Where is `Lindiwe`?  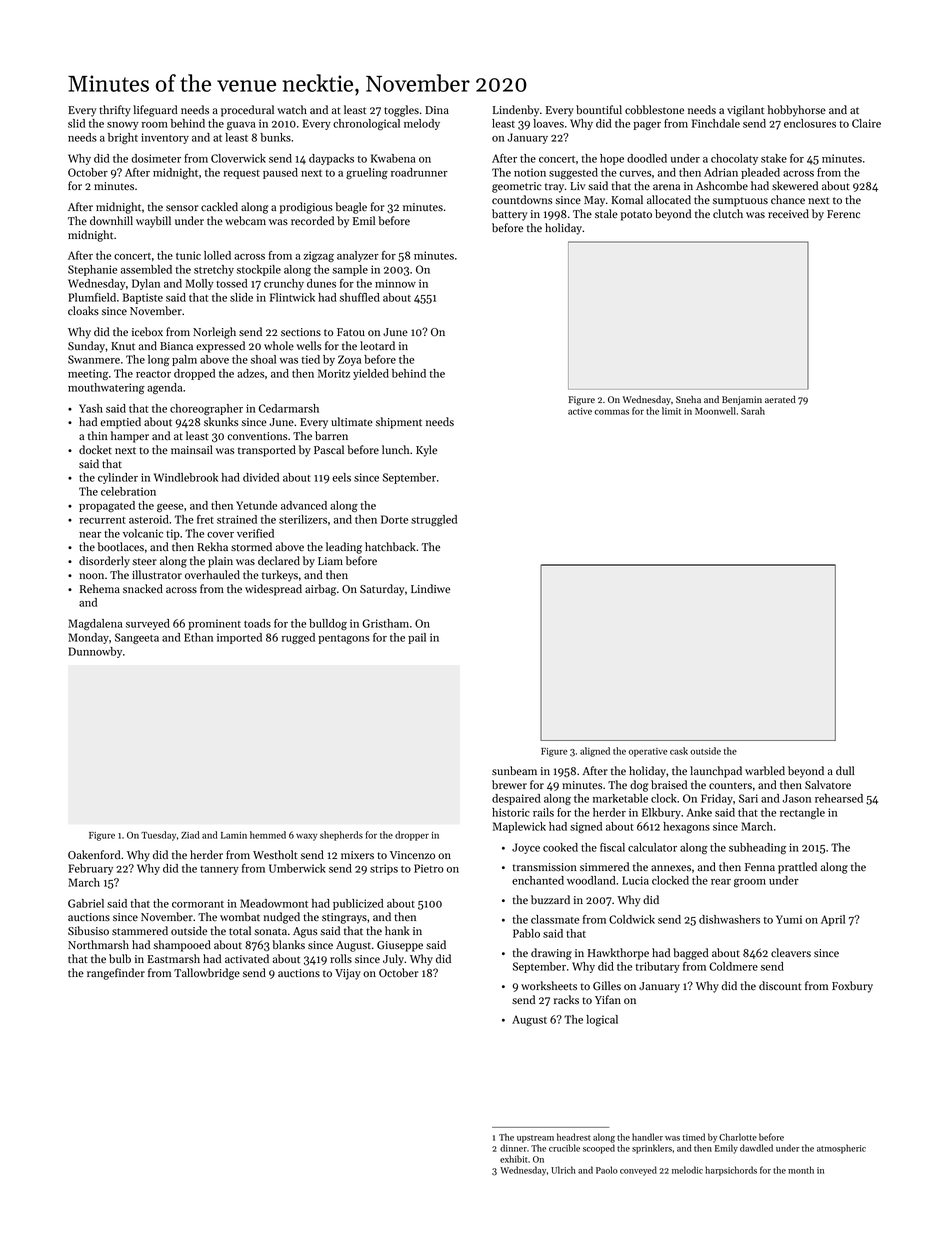 Lindiwe is located at coordinates (430, 588).
